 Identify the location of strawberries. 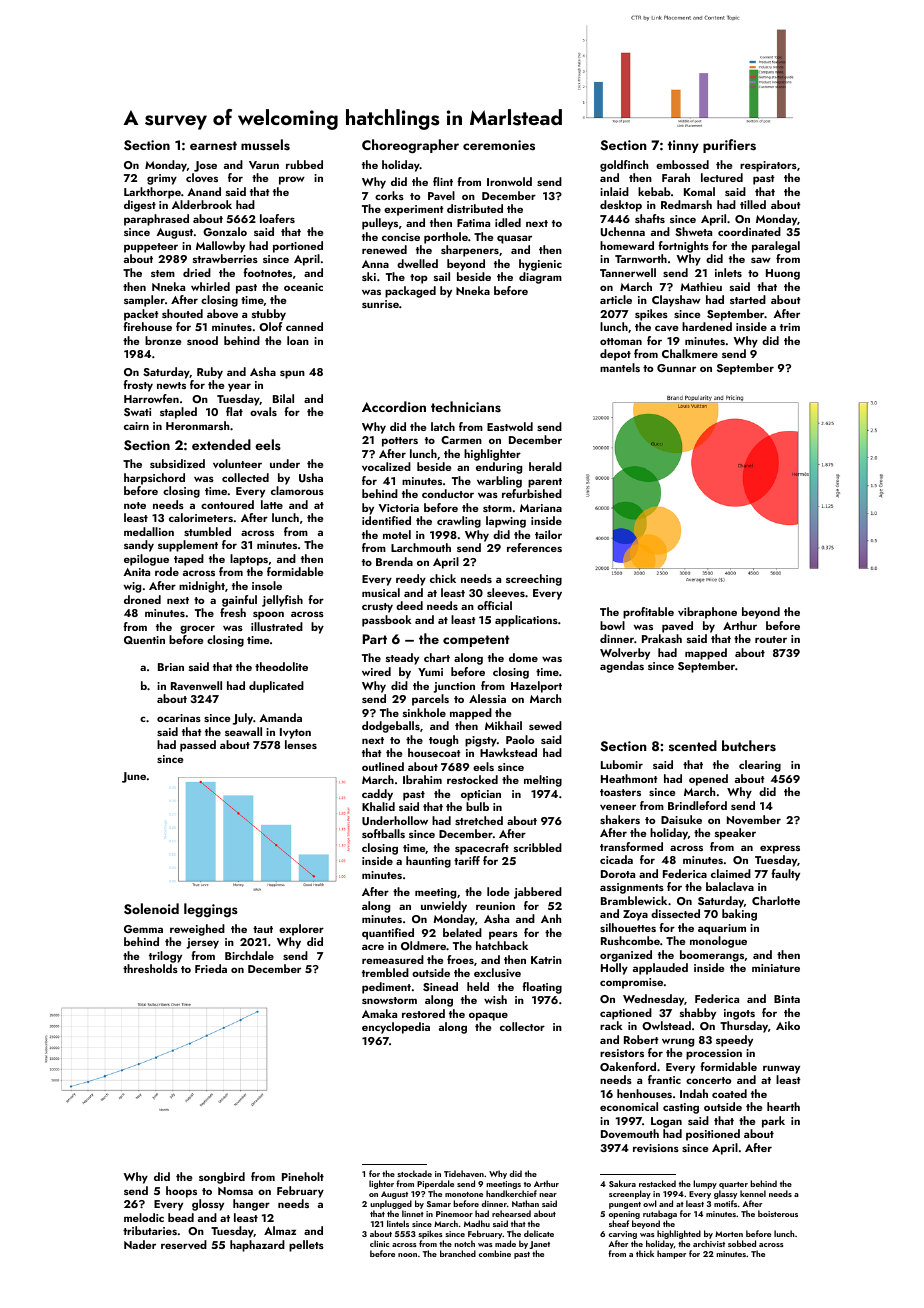
(225, 258).
